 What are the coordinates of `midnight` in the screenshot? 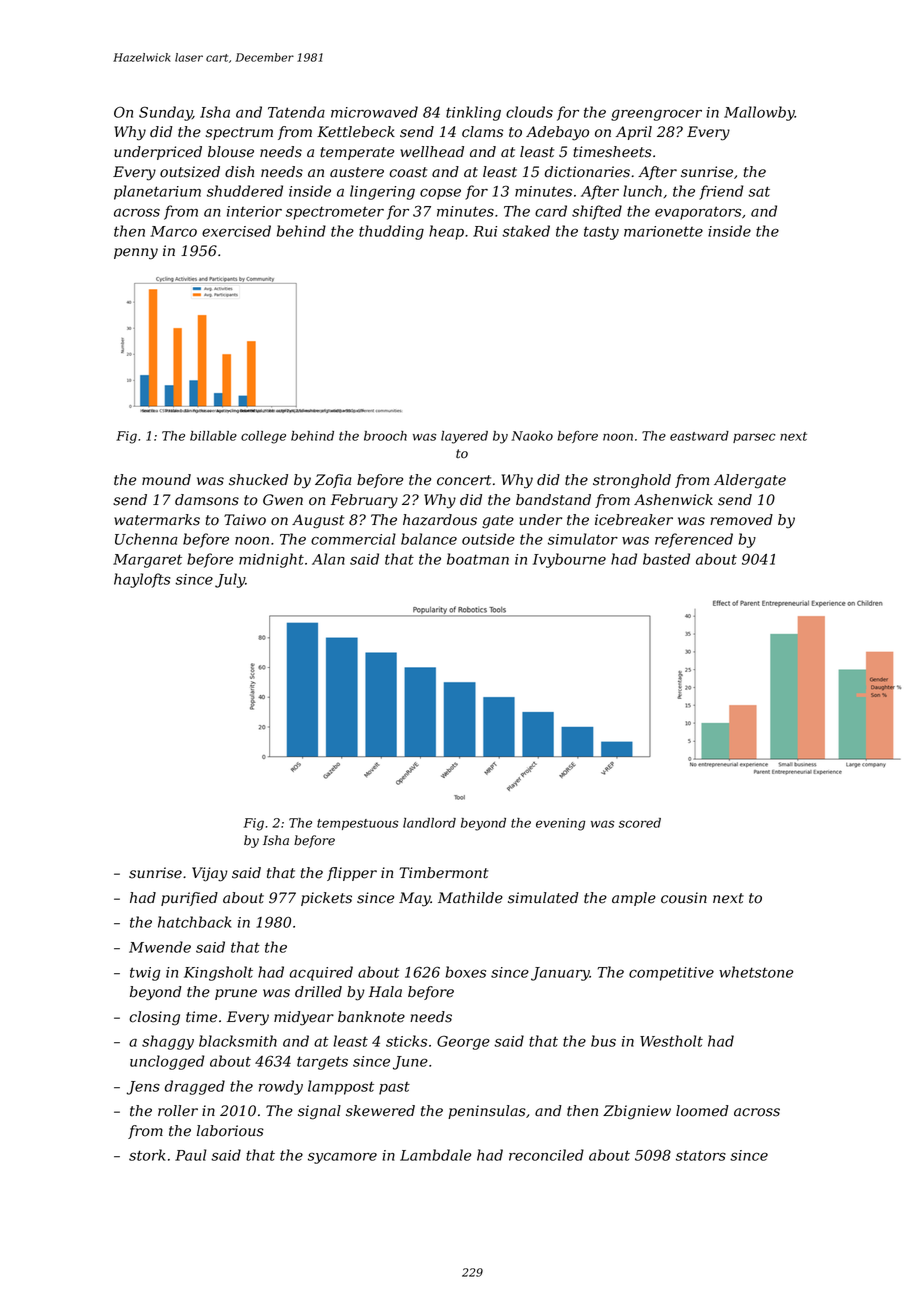 It's located at (271, 560).
